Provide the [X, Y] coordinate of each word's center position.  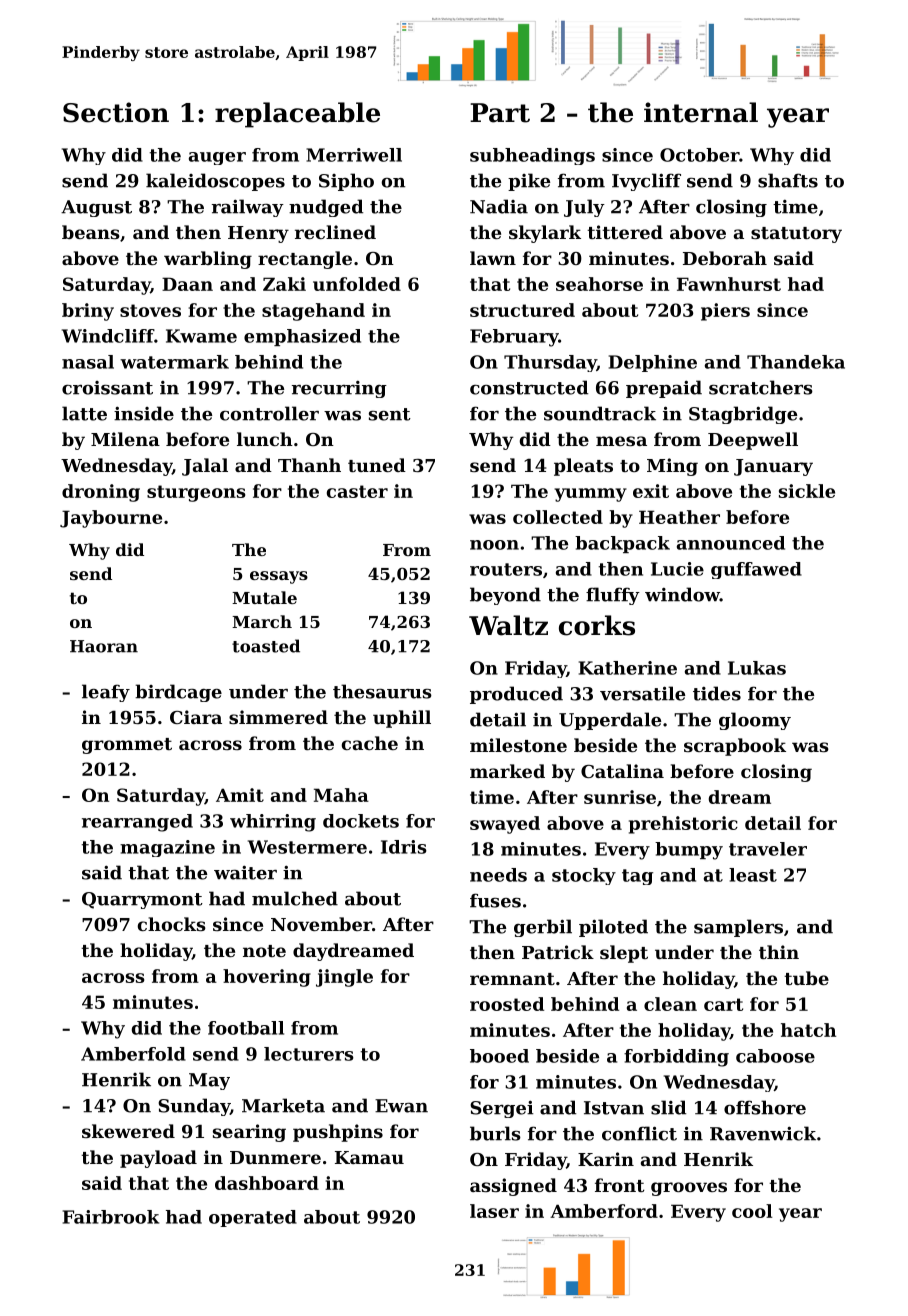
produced [516, 695]
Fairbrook [111, 1217]
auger [217, 158]
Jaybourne [111, 519]
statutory [796, 235]
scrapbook [735, 747]
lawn [493, 258]
